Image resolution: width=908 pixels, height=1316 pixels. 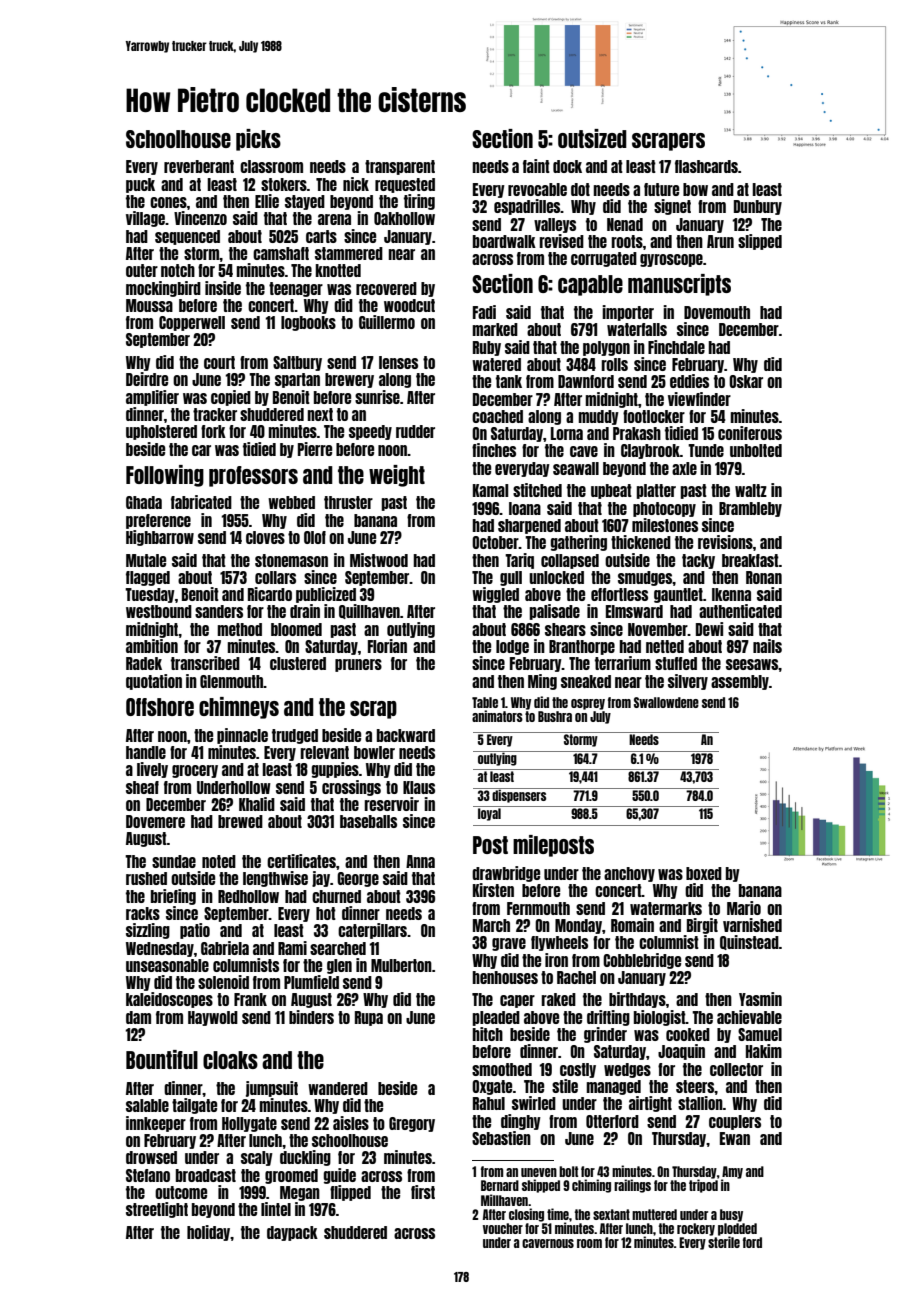 What do you see at coordinates (497, 716) in the page?
I see `animators` at bounding box center [497, 716].
